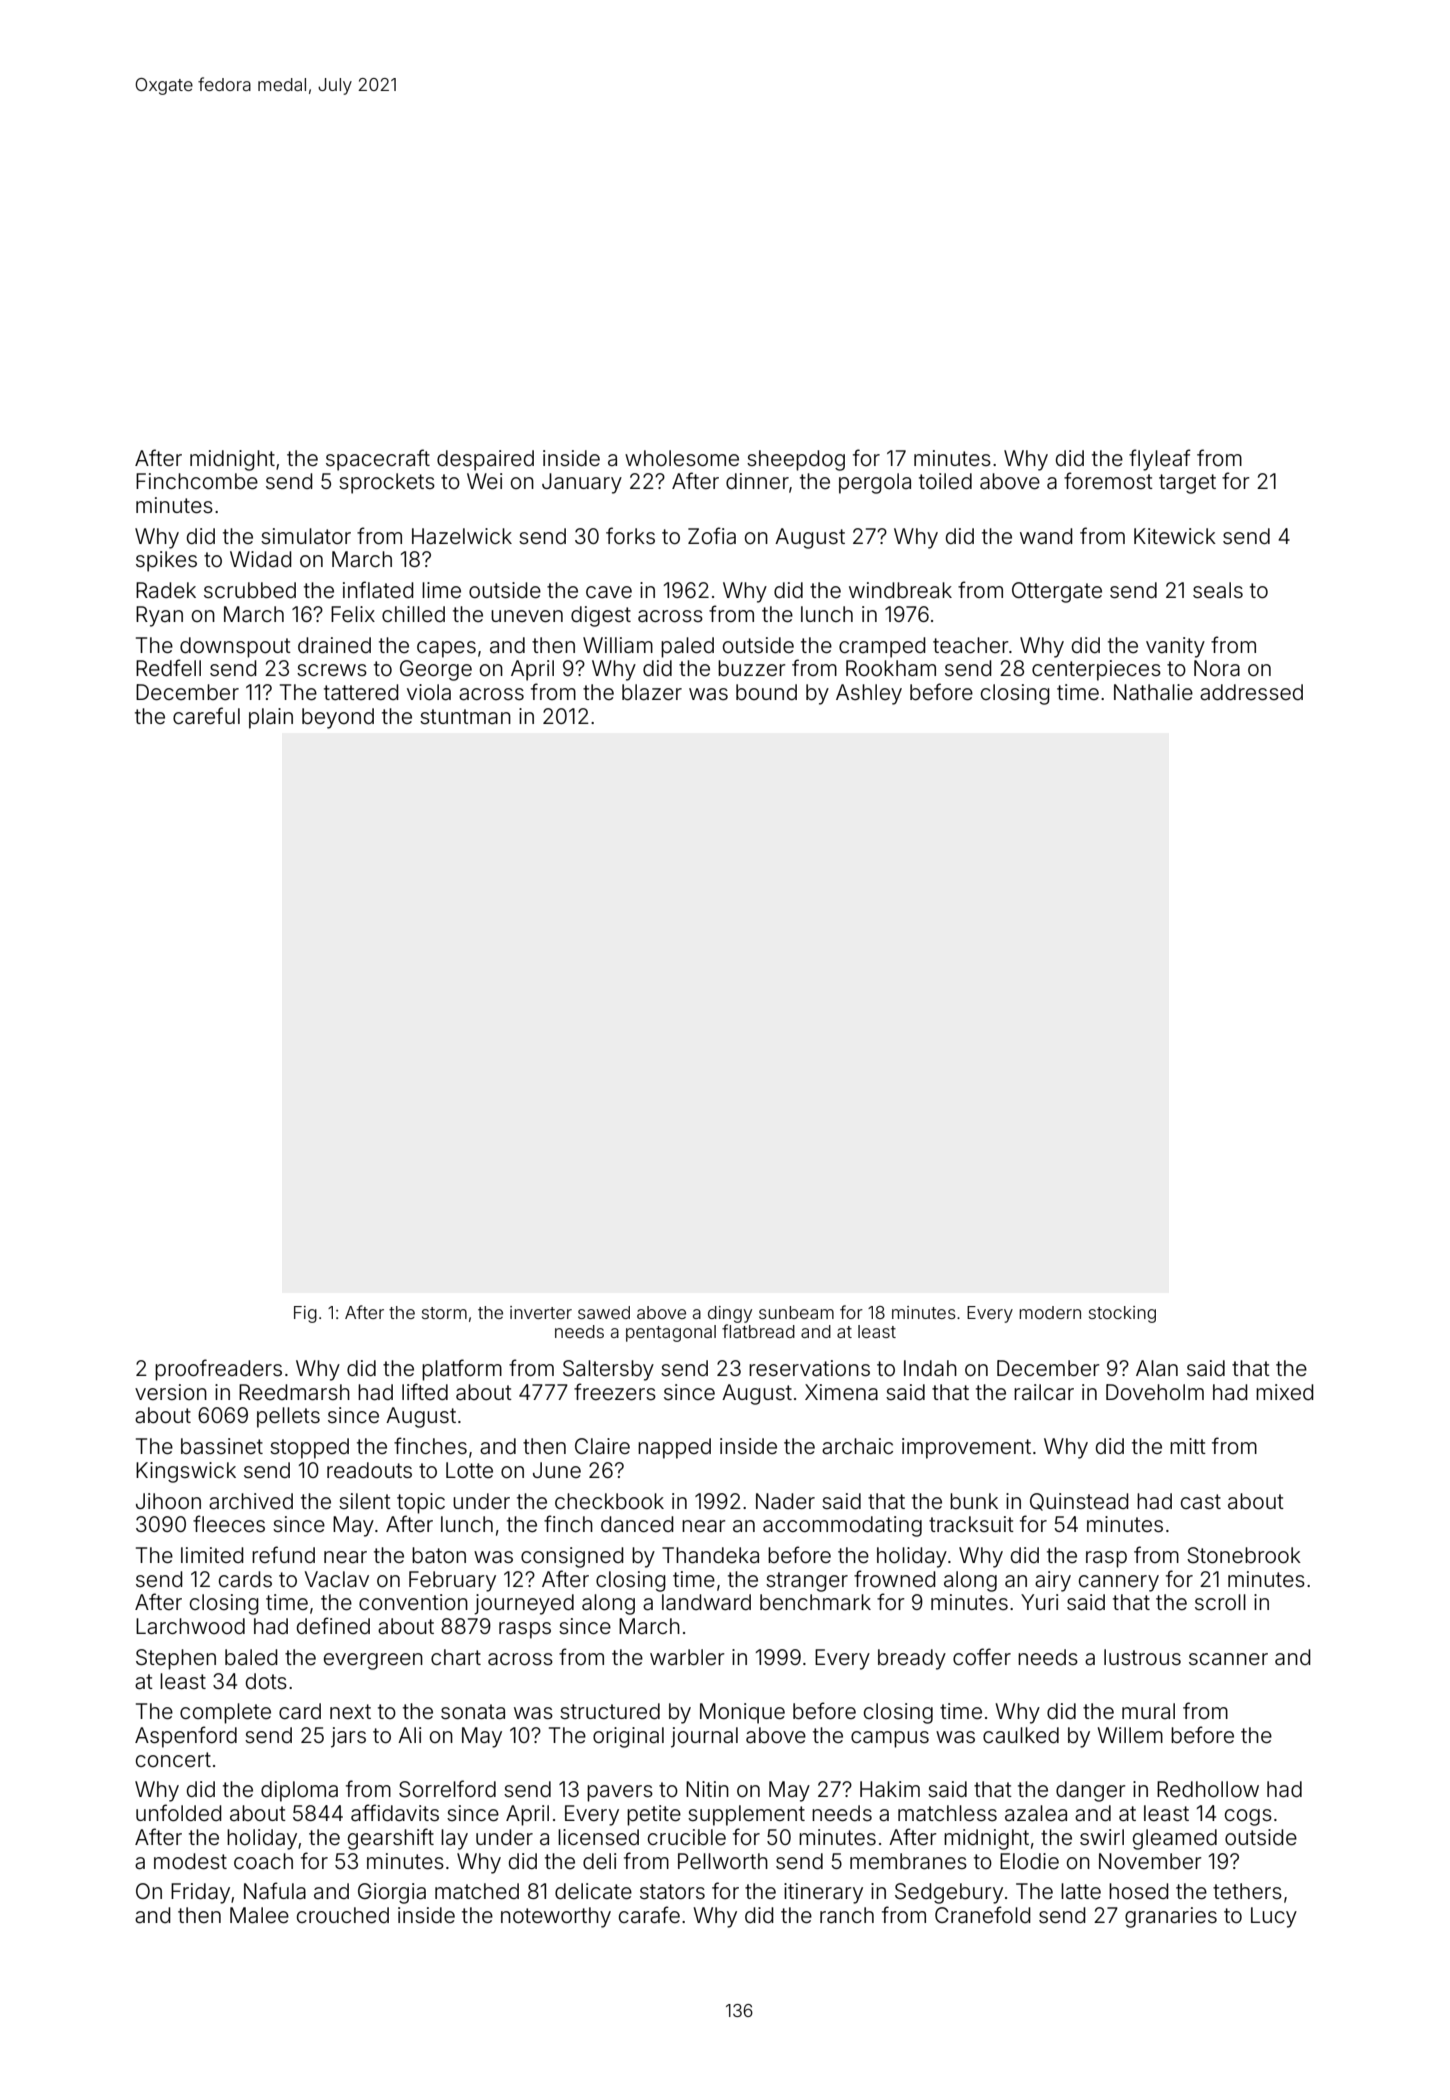 This image has width=1450, height=2100. I want to click on Malee, so click(259, 1915).
